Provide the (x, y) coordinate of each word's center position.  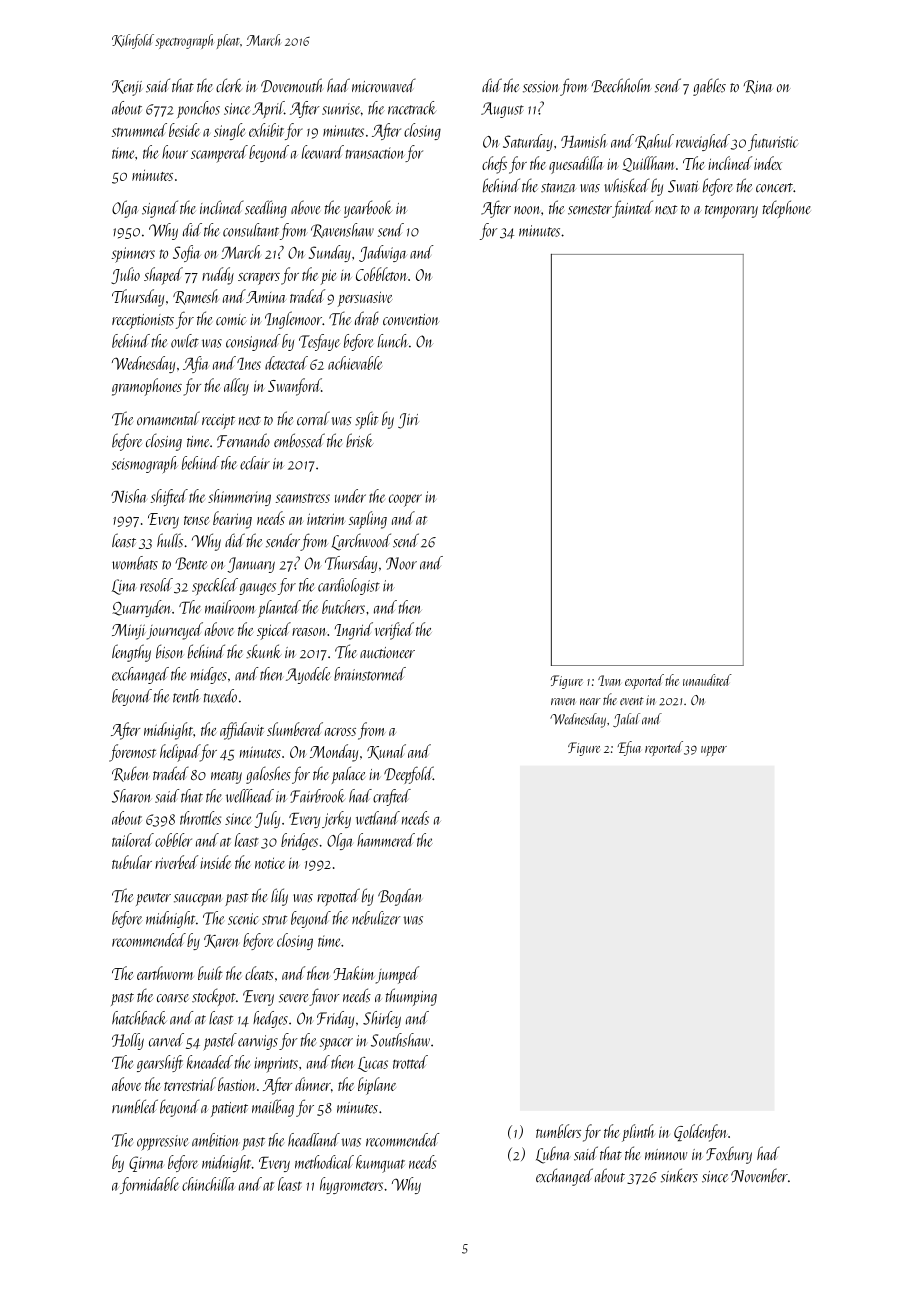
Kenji (127, 88)
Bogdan (400, 897)
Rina (758, 87)
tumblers (558, 1131)
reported (664, 748)
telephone (787, 209)
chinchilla (208, 1184)
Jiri (408, 421)
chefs (494, 165)
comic (231, 320)
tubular (132, 862)
